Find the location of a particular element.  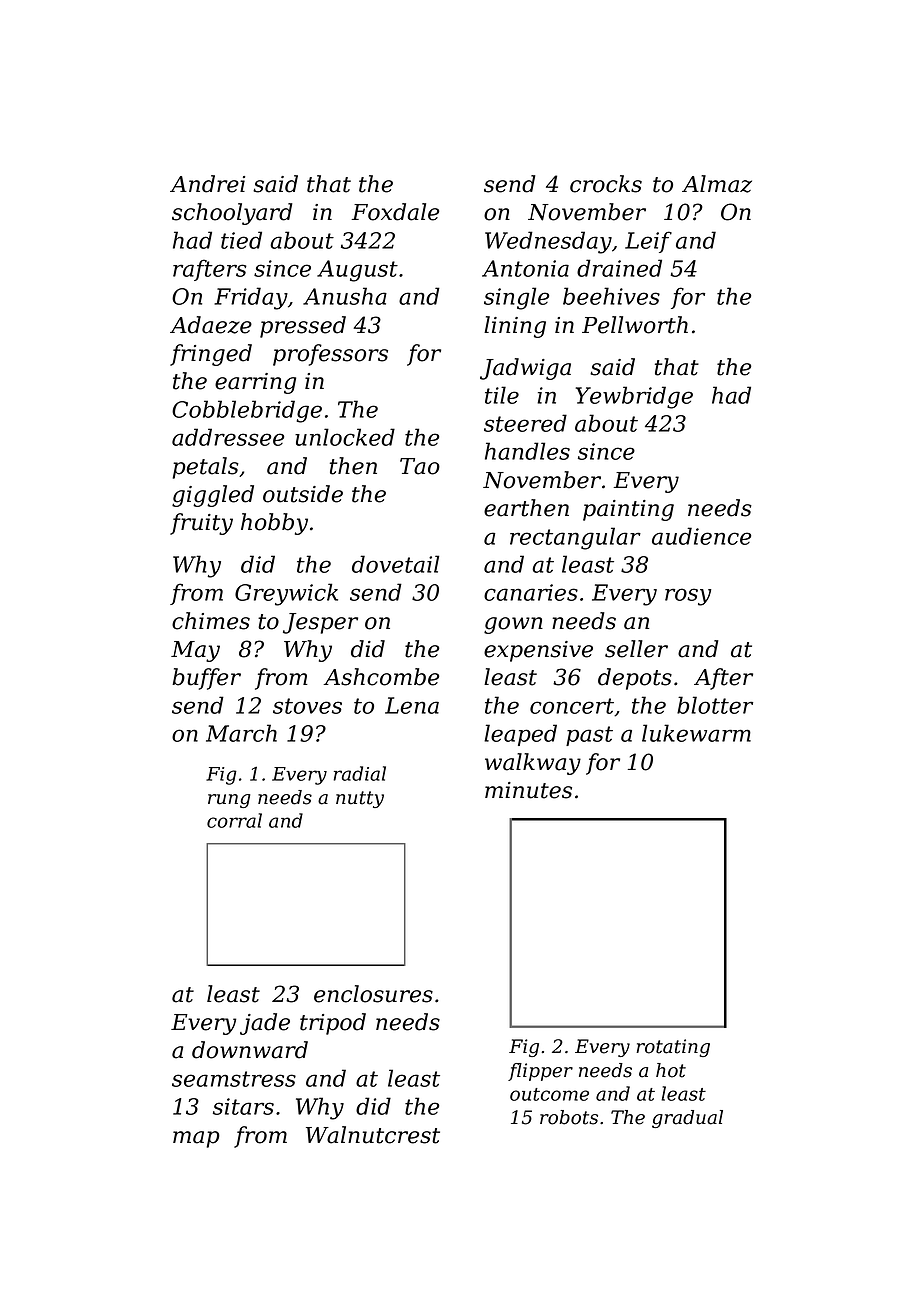

dovetail is located at coordinates (395, 564).
